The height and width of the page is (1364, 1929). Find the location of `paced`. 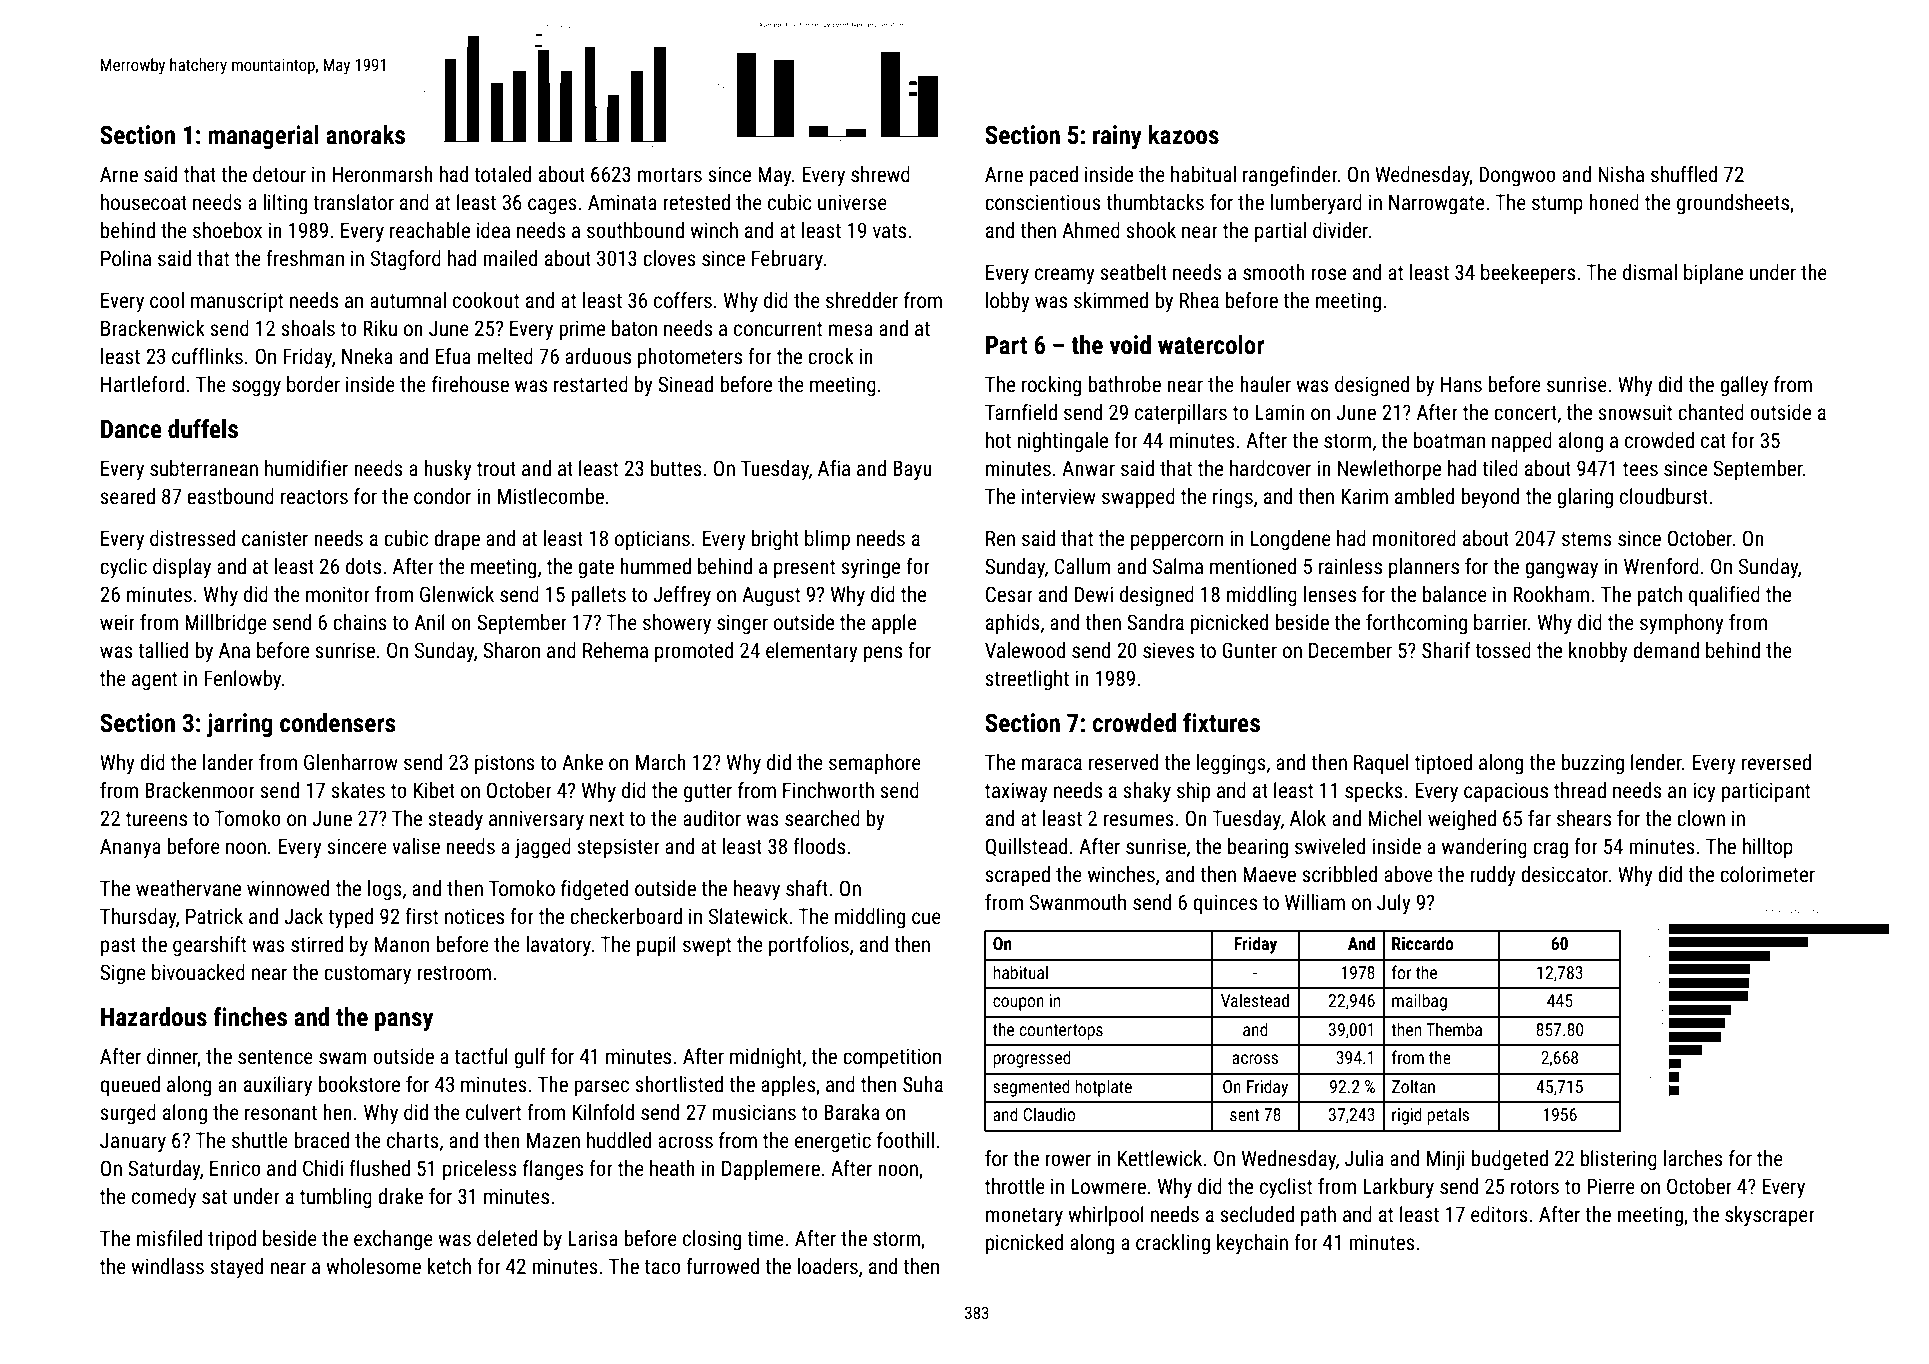

paced is located at coordinates (1053, 176).
